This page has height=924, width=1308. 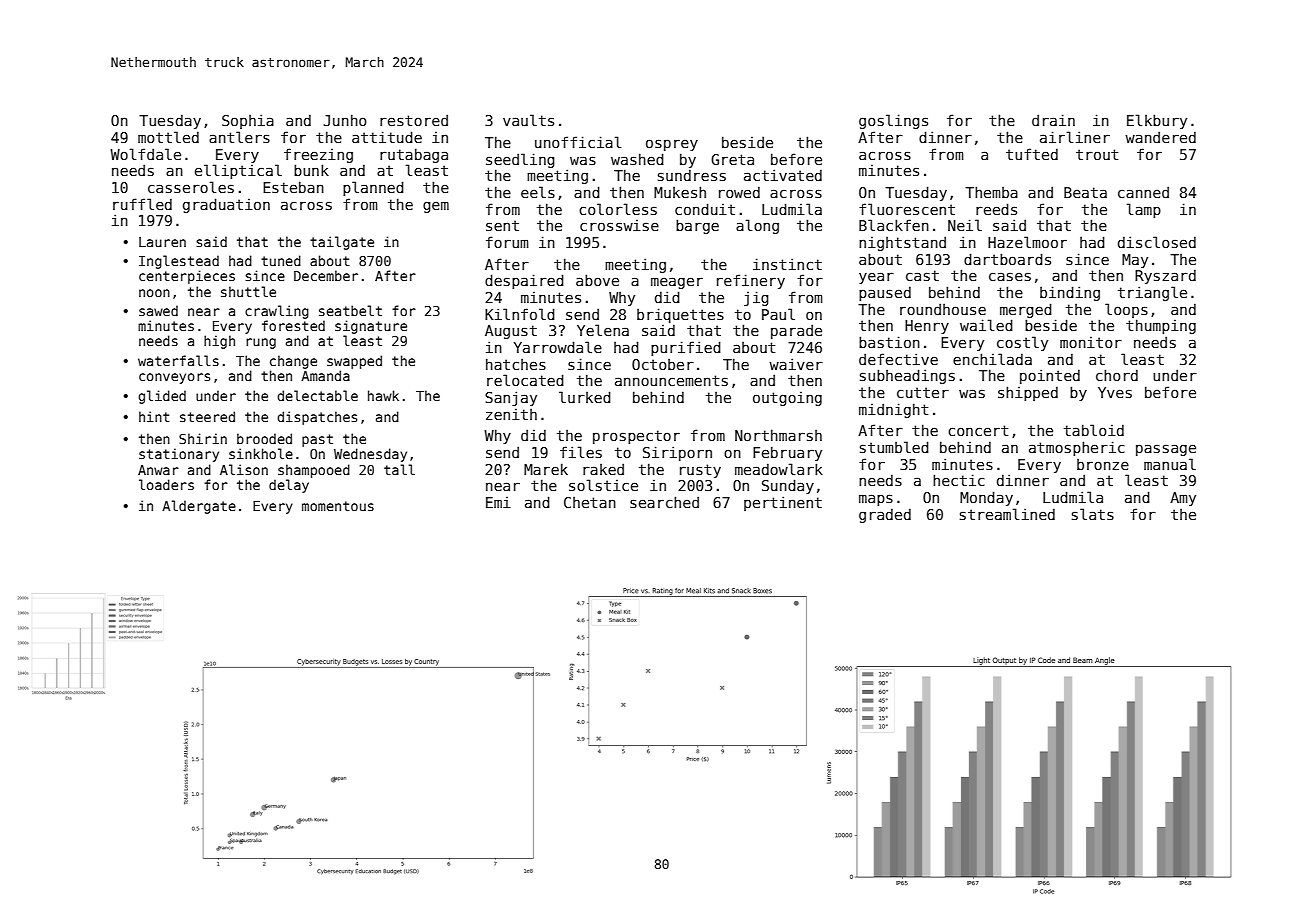 I want to click on announcements, so click(x=671, y=380).
